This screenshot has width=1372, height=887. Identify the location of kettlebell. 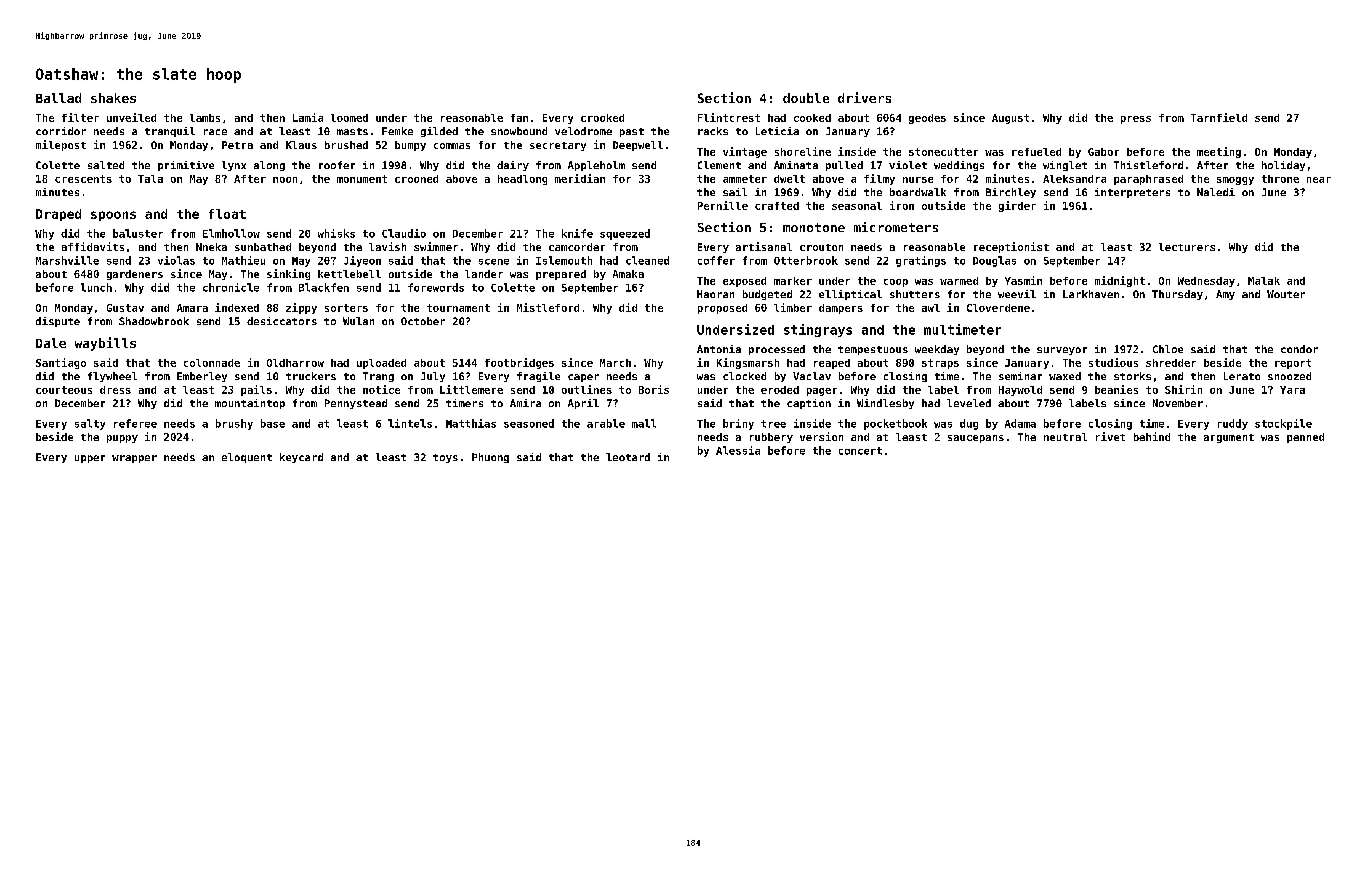
(349, 274).
